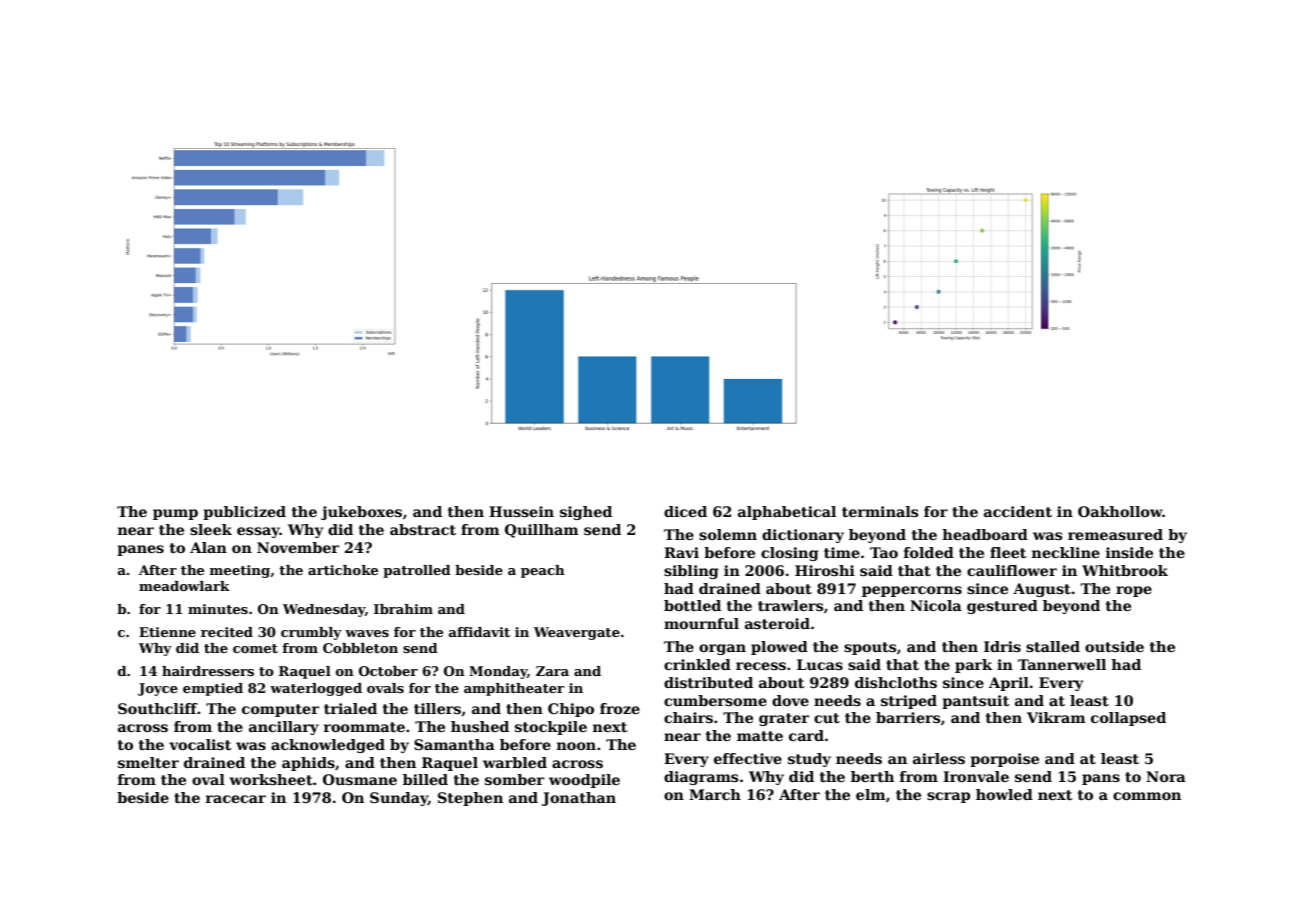  I want to click on racecar, so click(236, 799).
